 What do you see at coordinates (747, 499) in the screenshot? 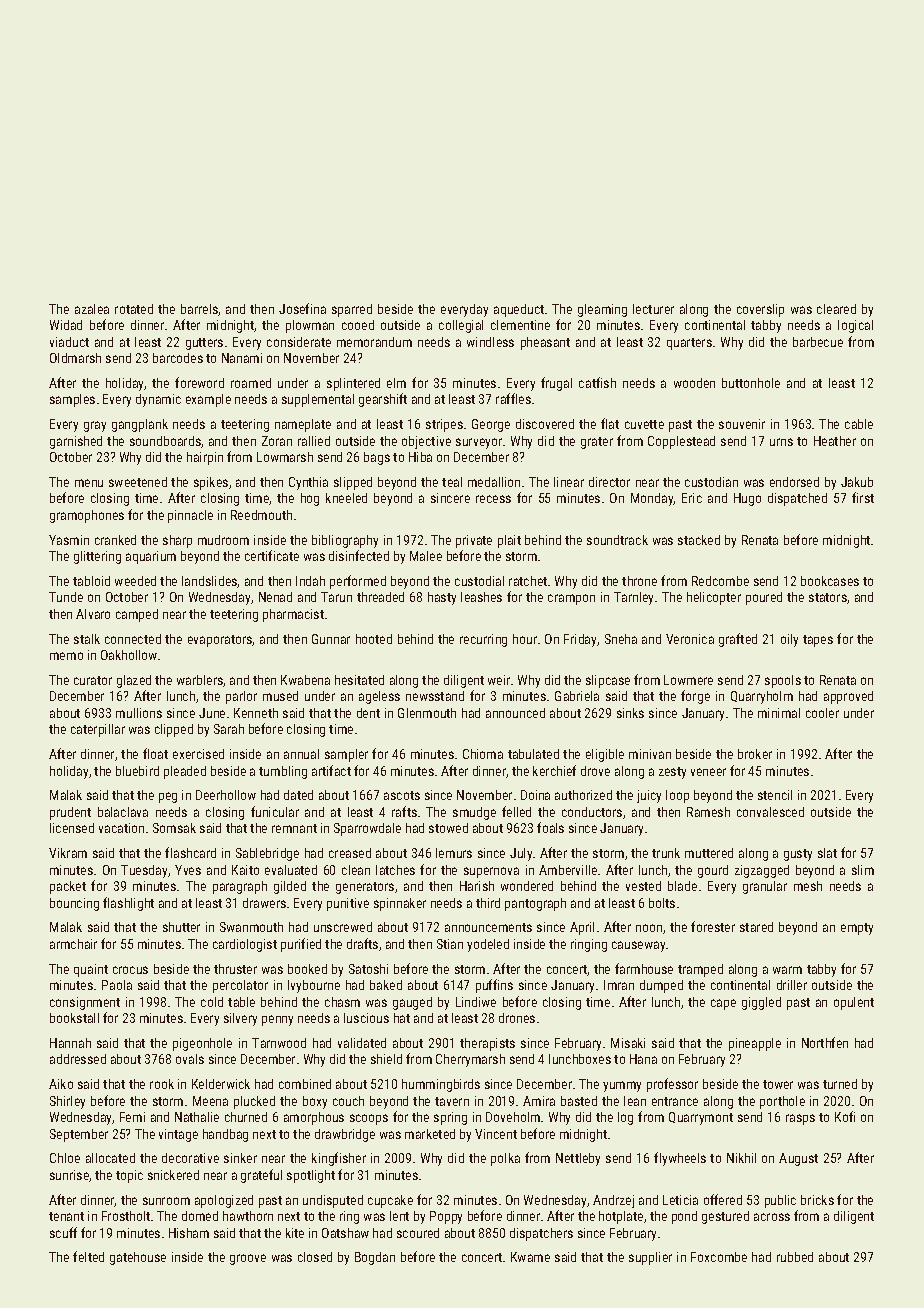
I see `Hugo` at bounding box center [747, 499].
